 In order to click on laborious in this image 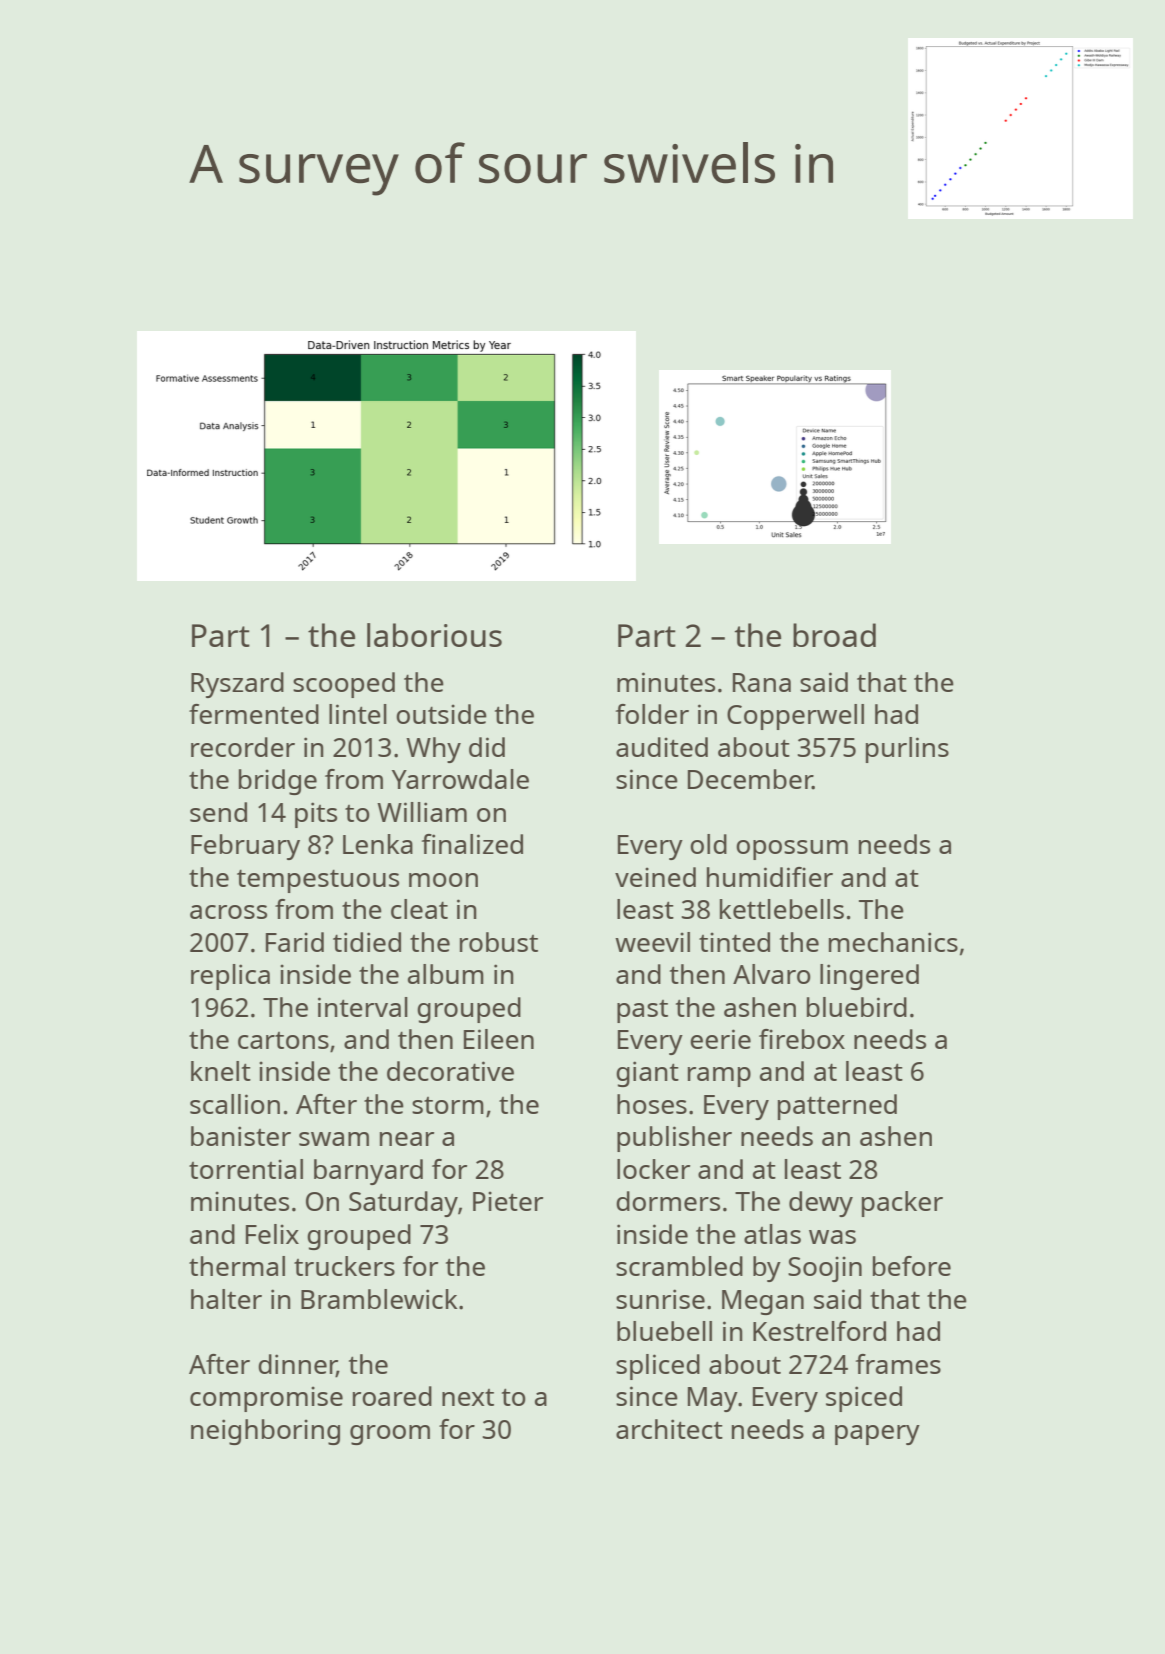, I will do `click(434, 635)`.
